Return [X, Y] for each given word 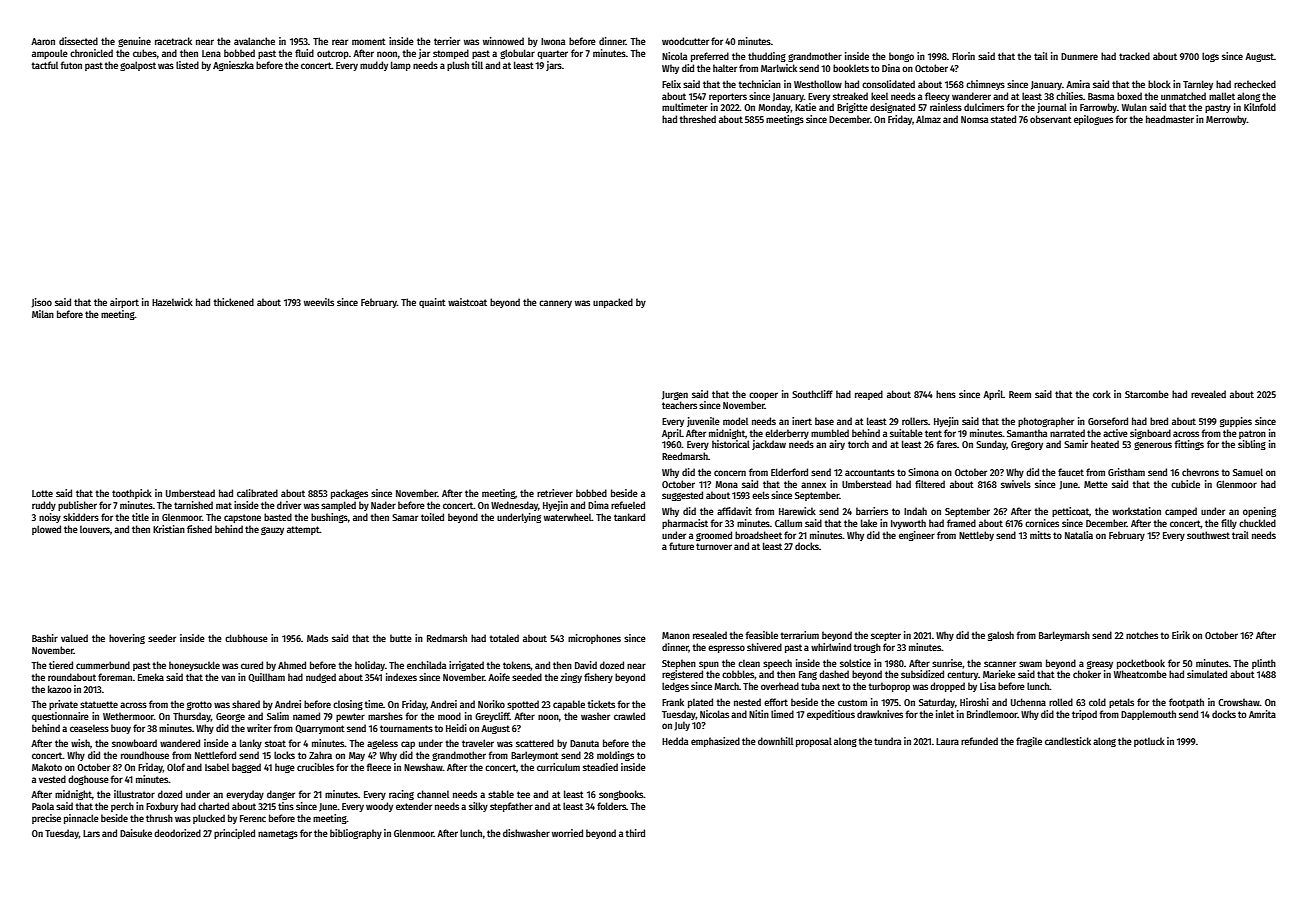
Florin [963, 56]
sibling [1252, 445]
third [635, 833]
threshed [698, 119]
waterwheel [568, 517]
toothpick [132, 494]
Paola [43, 806]
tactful [45, 65]
